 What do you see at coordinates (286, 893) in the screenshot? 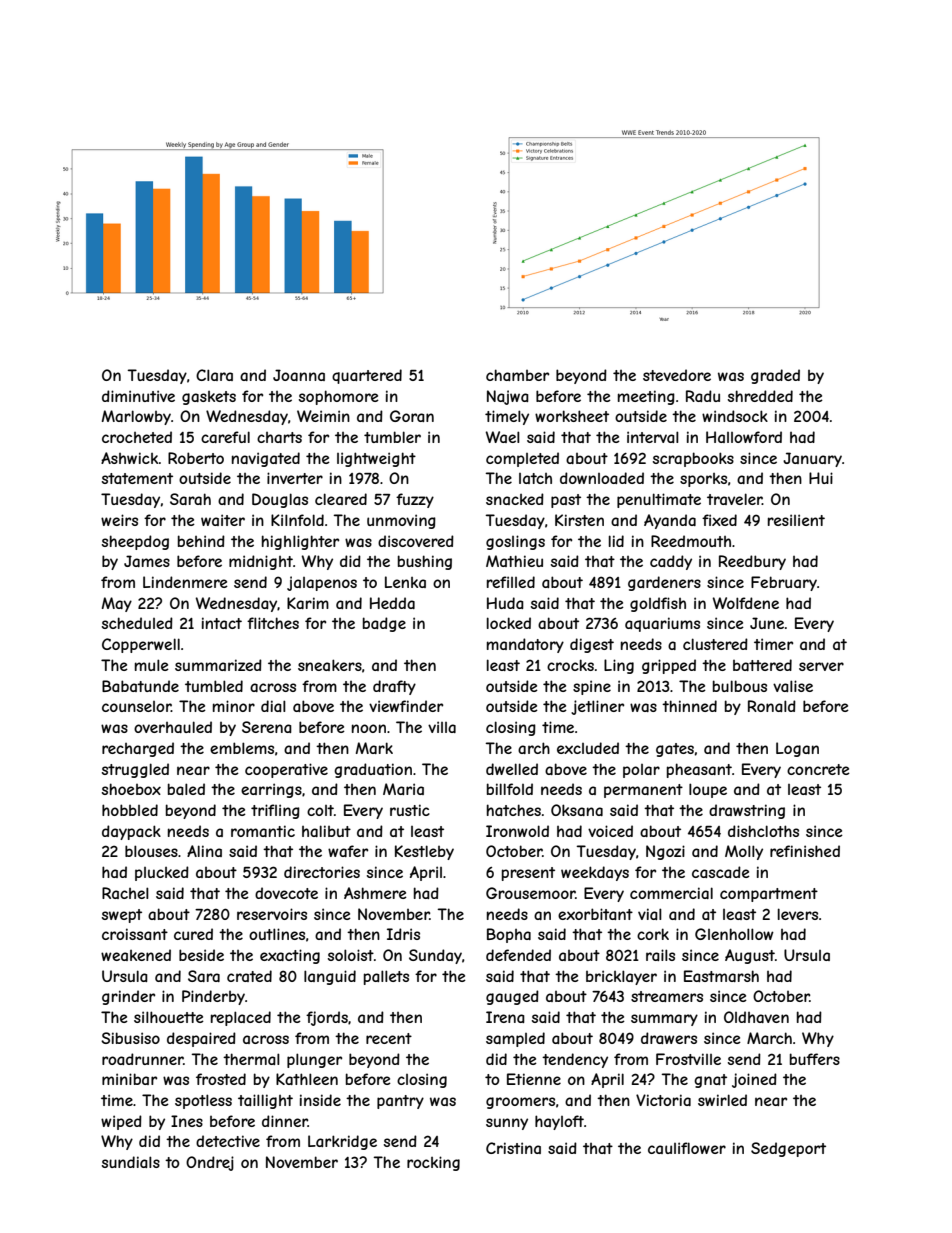
I see `dovecote` at bounding box center [286, 893].
